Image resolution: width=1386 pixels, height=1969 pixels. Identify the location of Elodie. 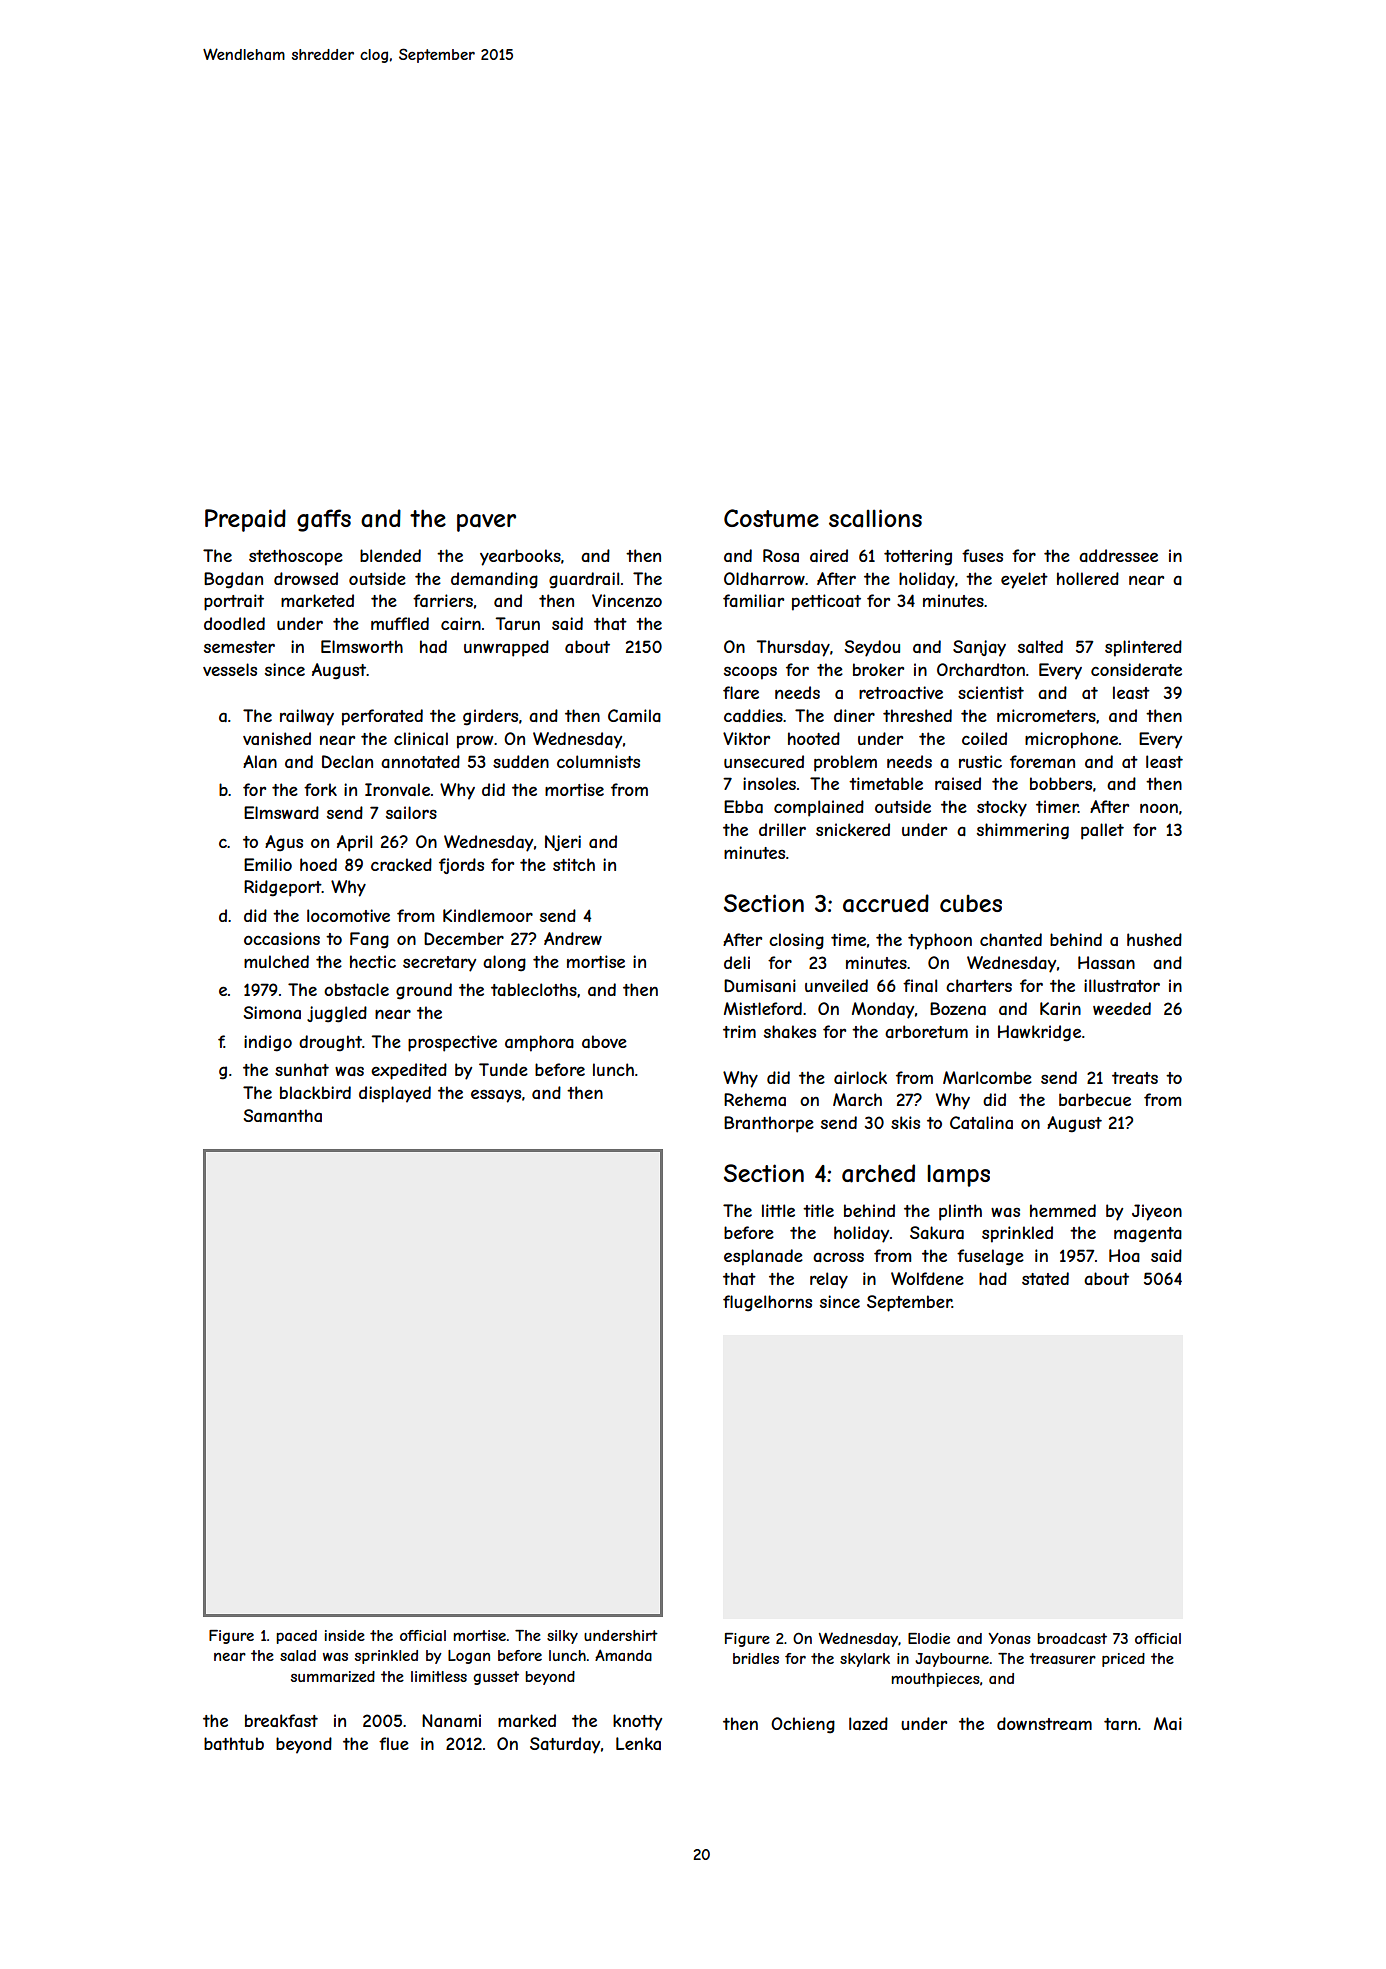
(929, 1638).
